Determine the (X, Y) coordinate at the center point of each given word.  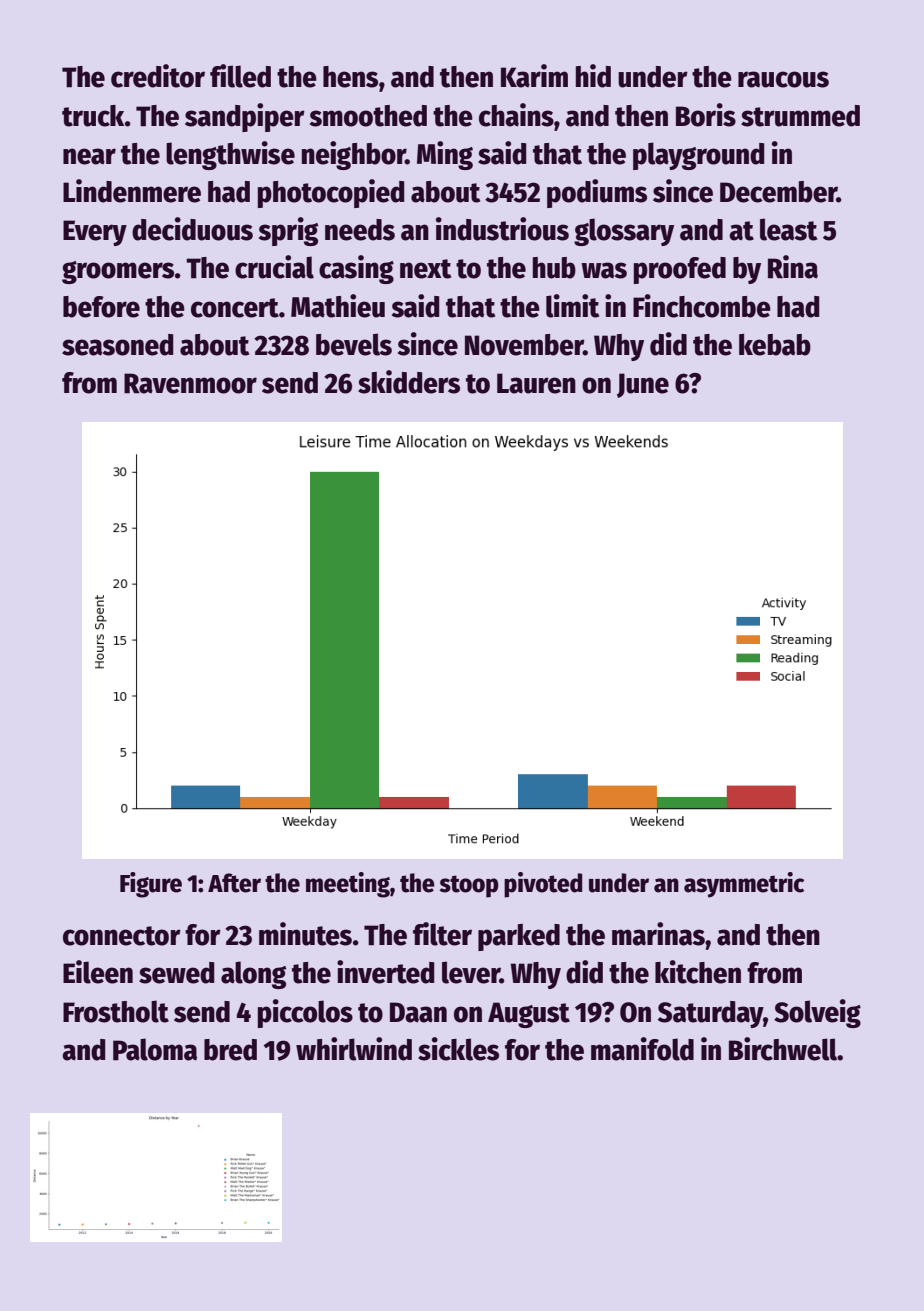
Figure (151, 885)
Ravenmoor (190, 383)
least (788, 229)
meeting (348, 885)
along (253, 975)
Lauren (536, 383)
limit (572, 306)
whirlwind (354, 1049)
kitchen (698, 972)
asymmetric (744, 885)
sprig (288, 231)
